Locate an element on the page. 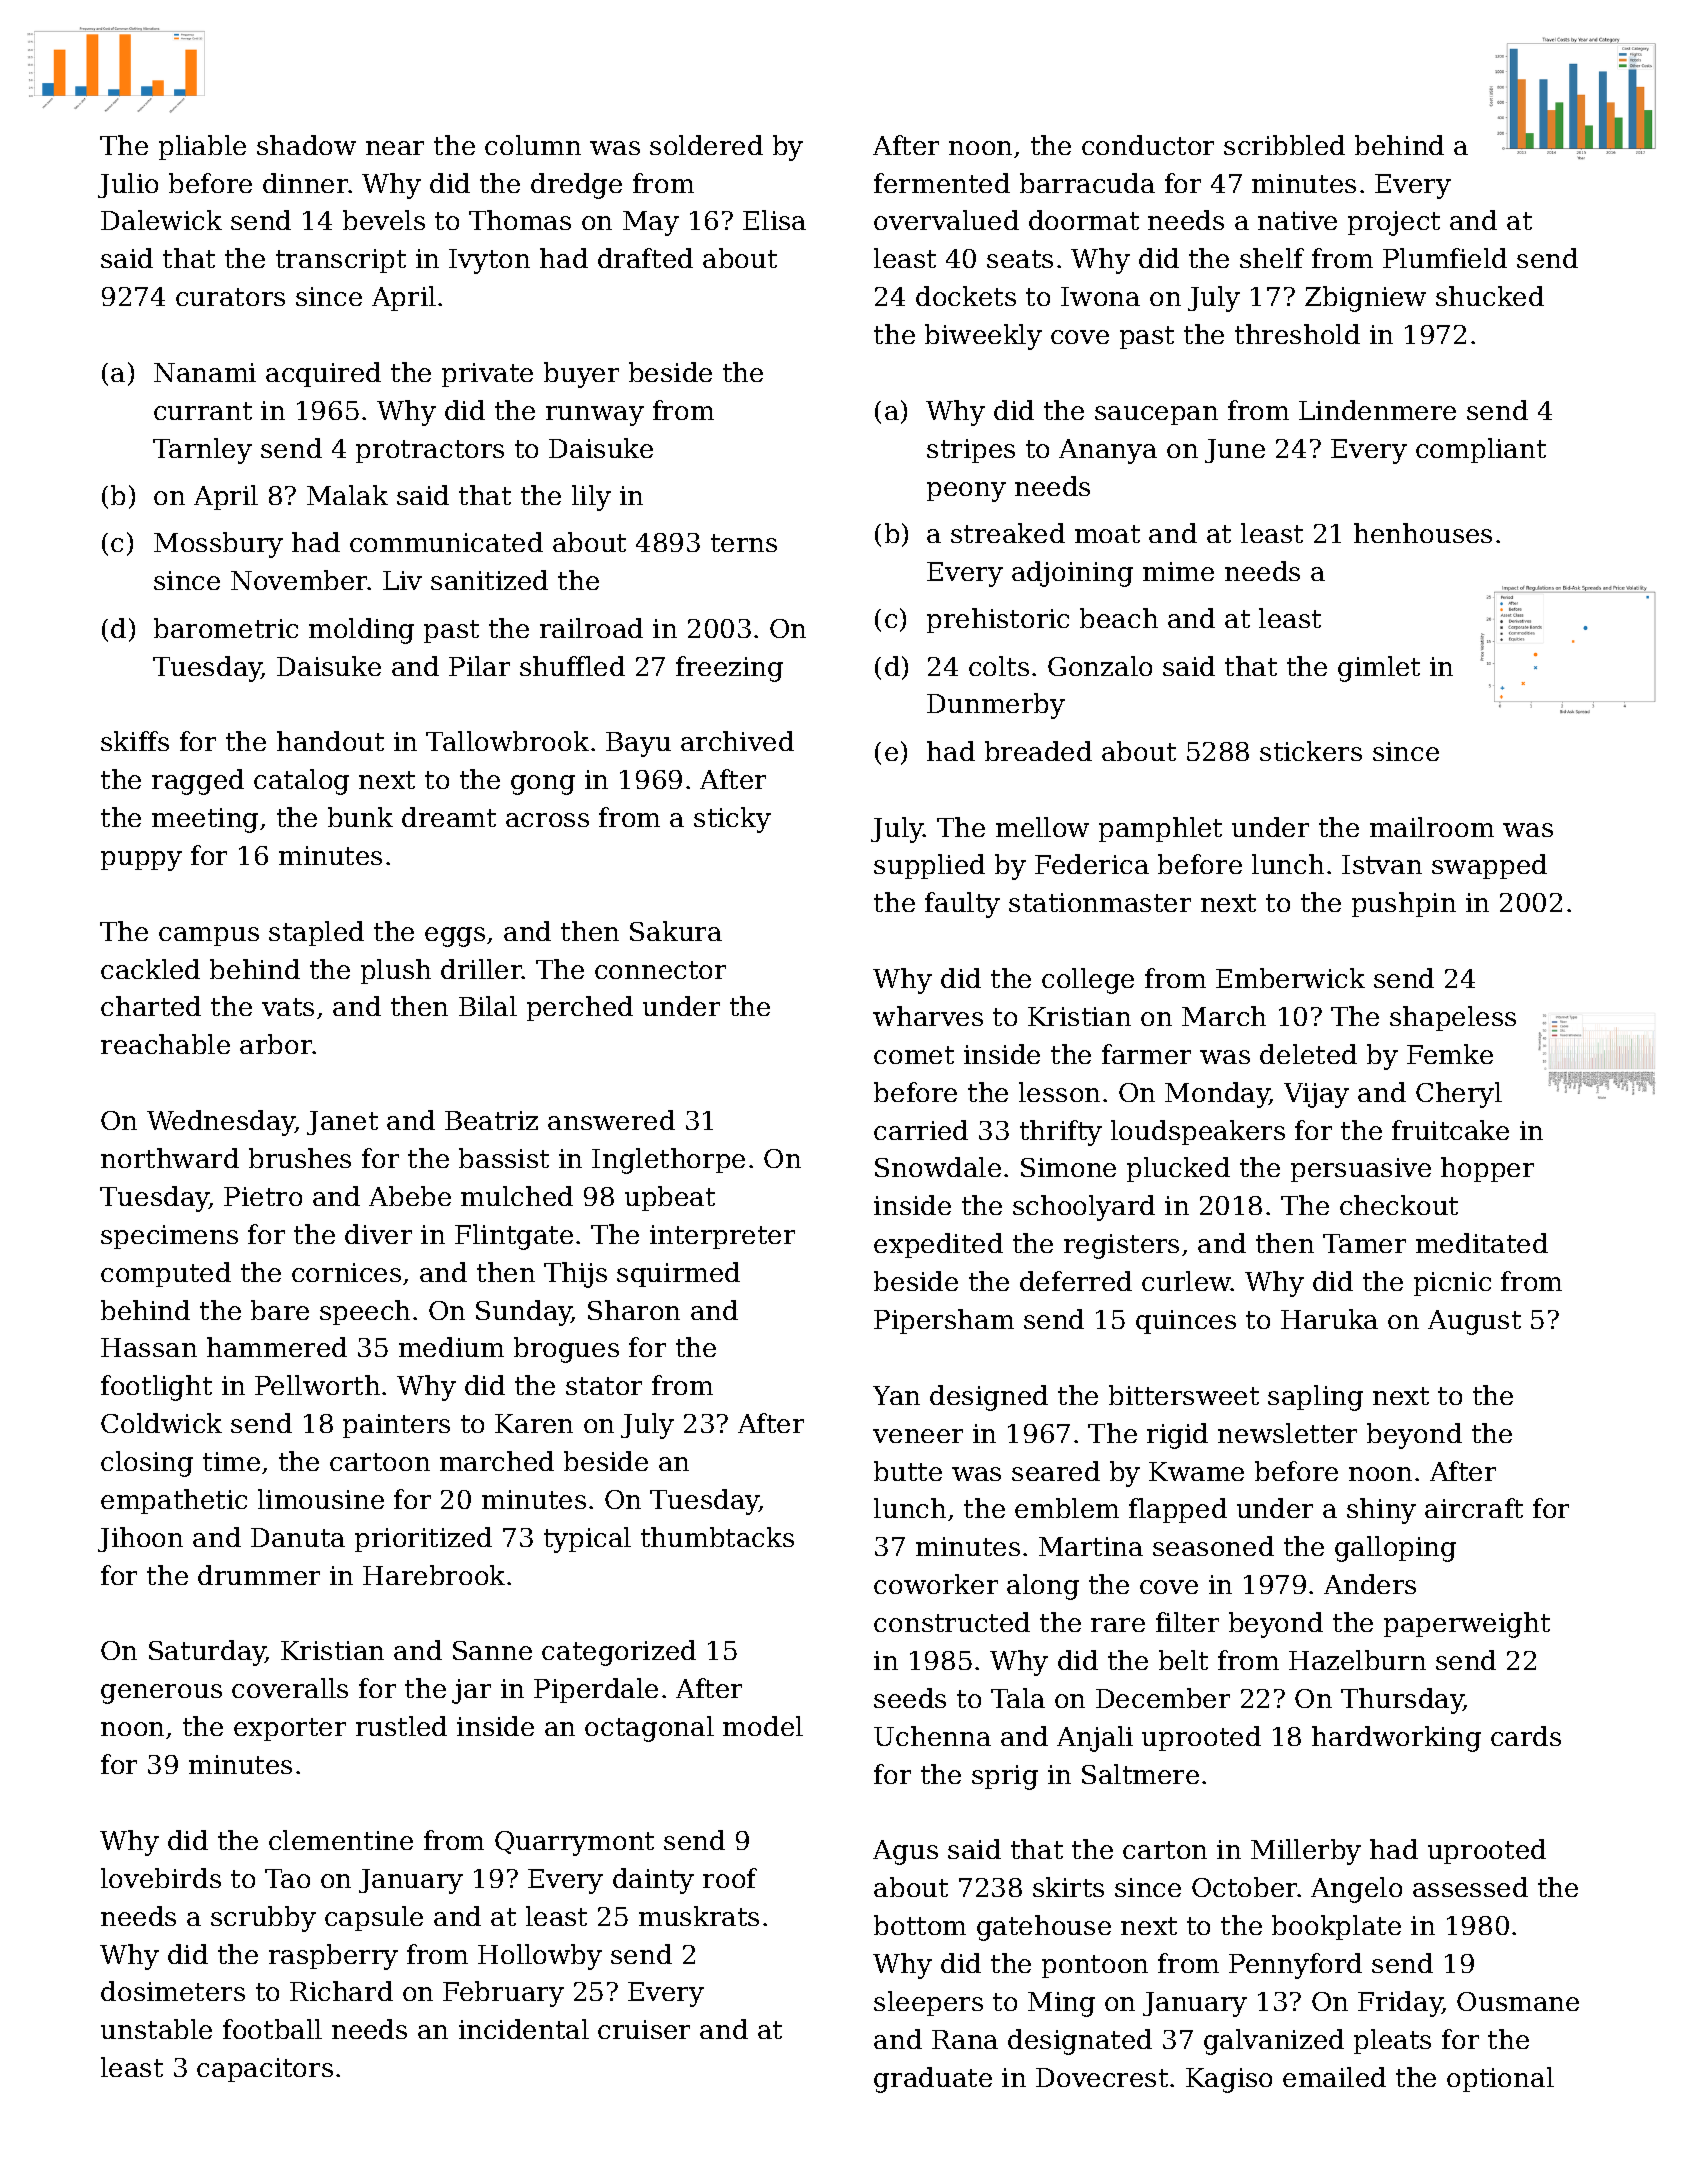  fruitcake is located at coordinates (1450, 1130).
